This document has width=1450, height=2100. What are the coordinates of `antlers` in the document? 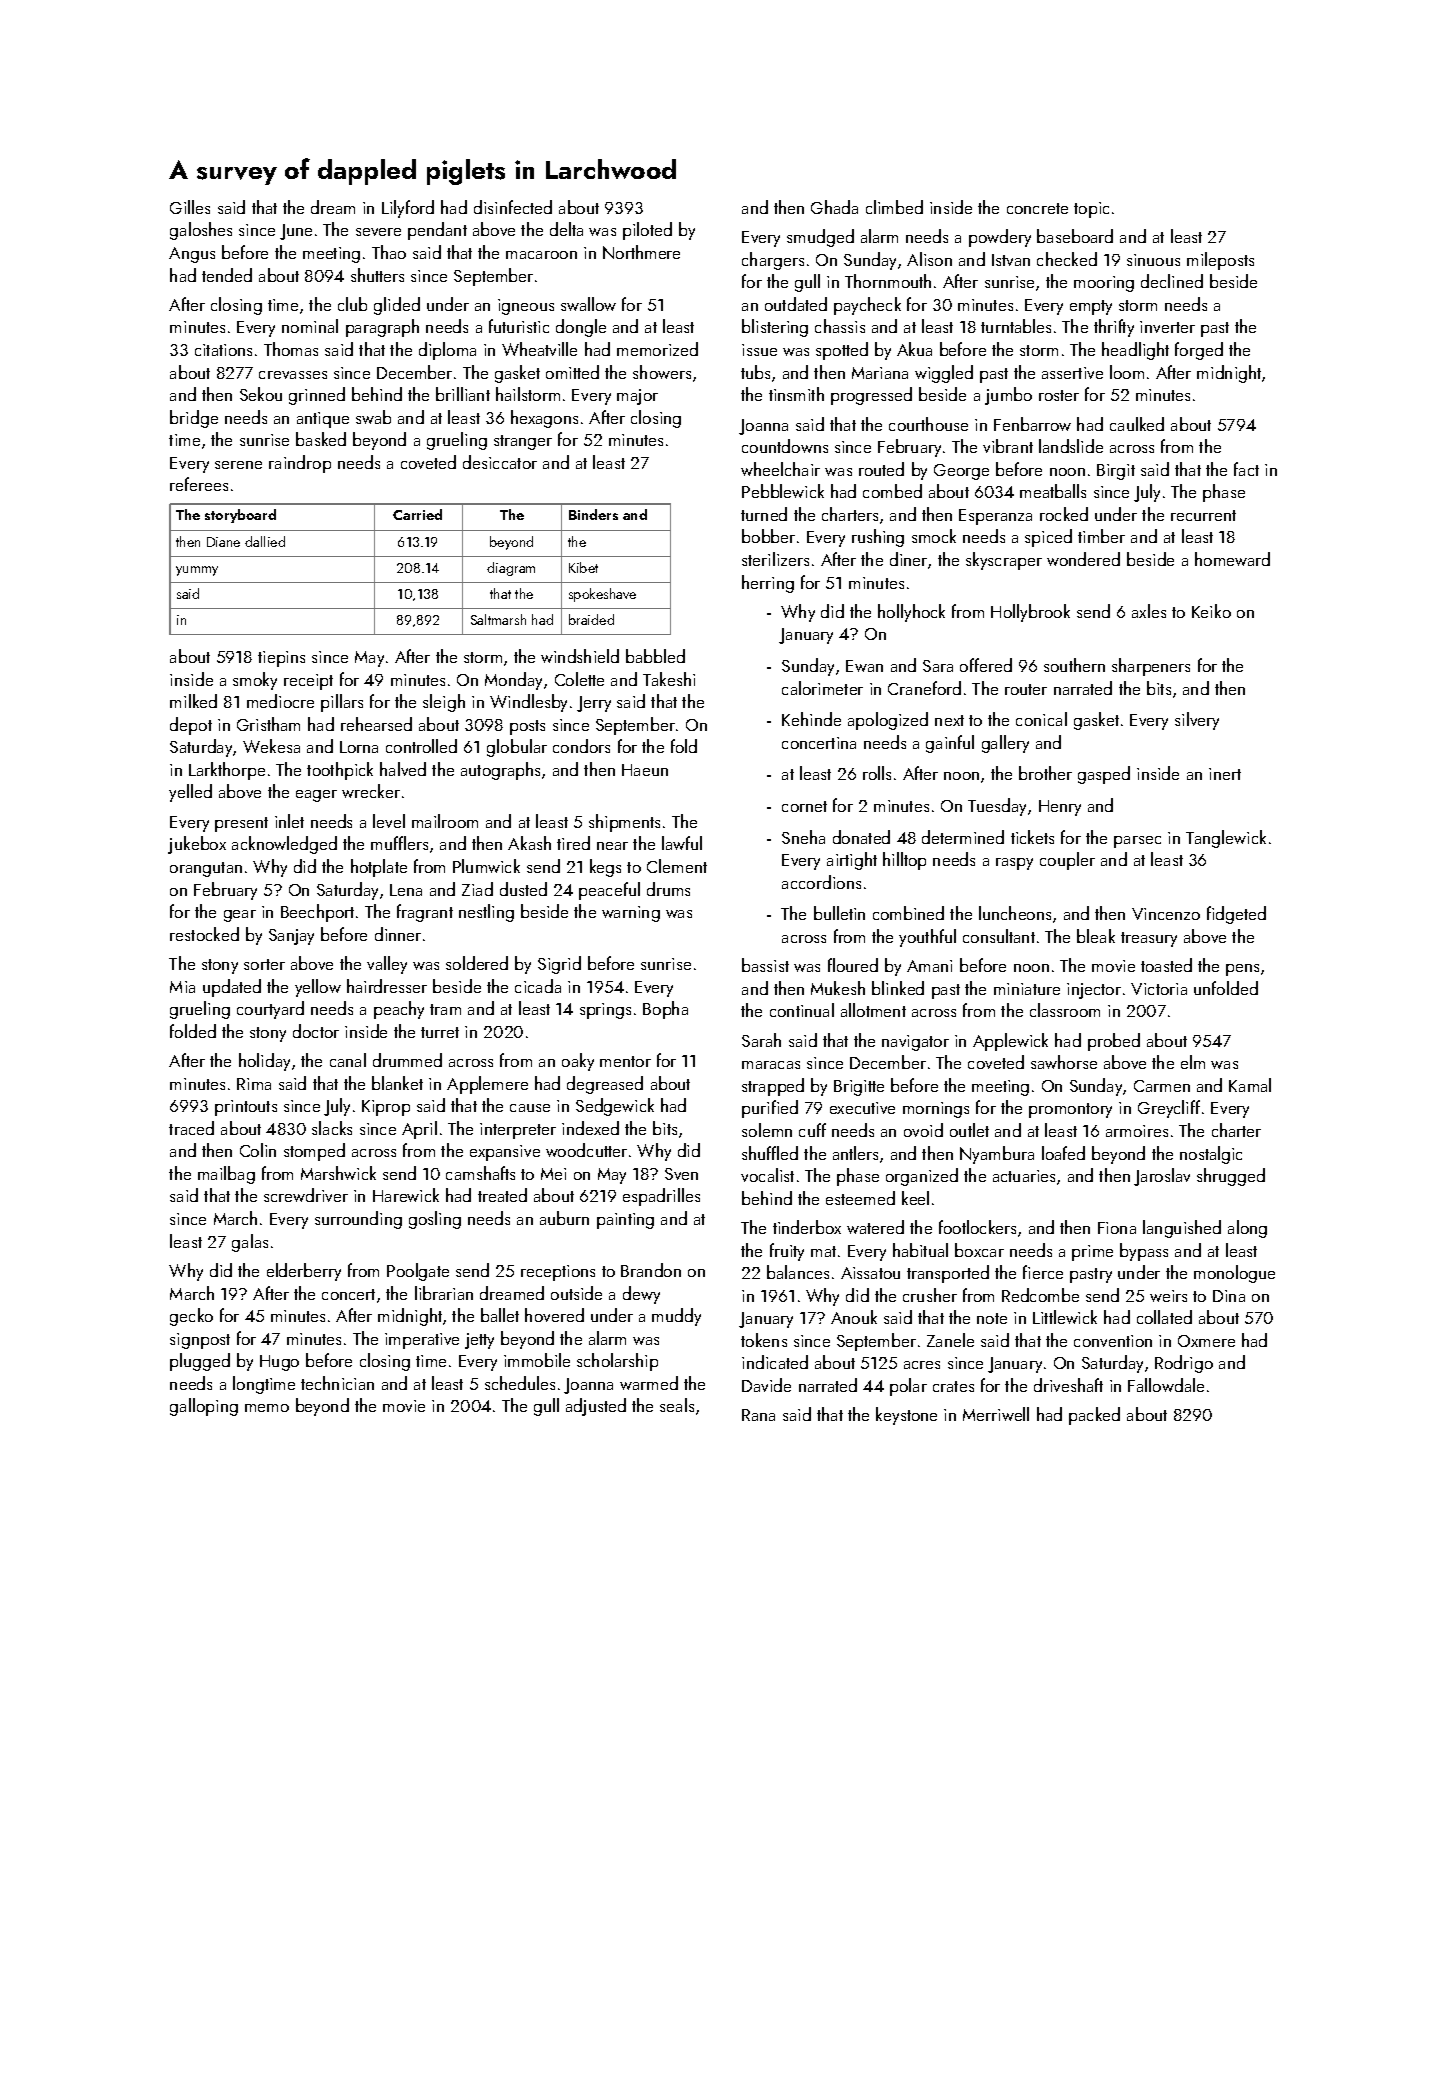 It's located at (855, 1153).
